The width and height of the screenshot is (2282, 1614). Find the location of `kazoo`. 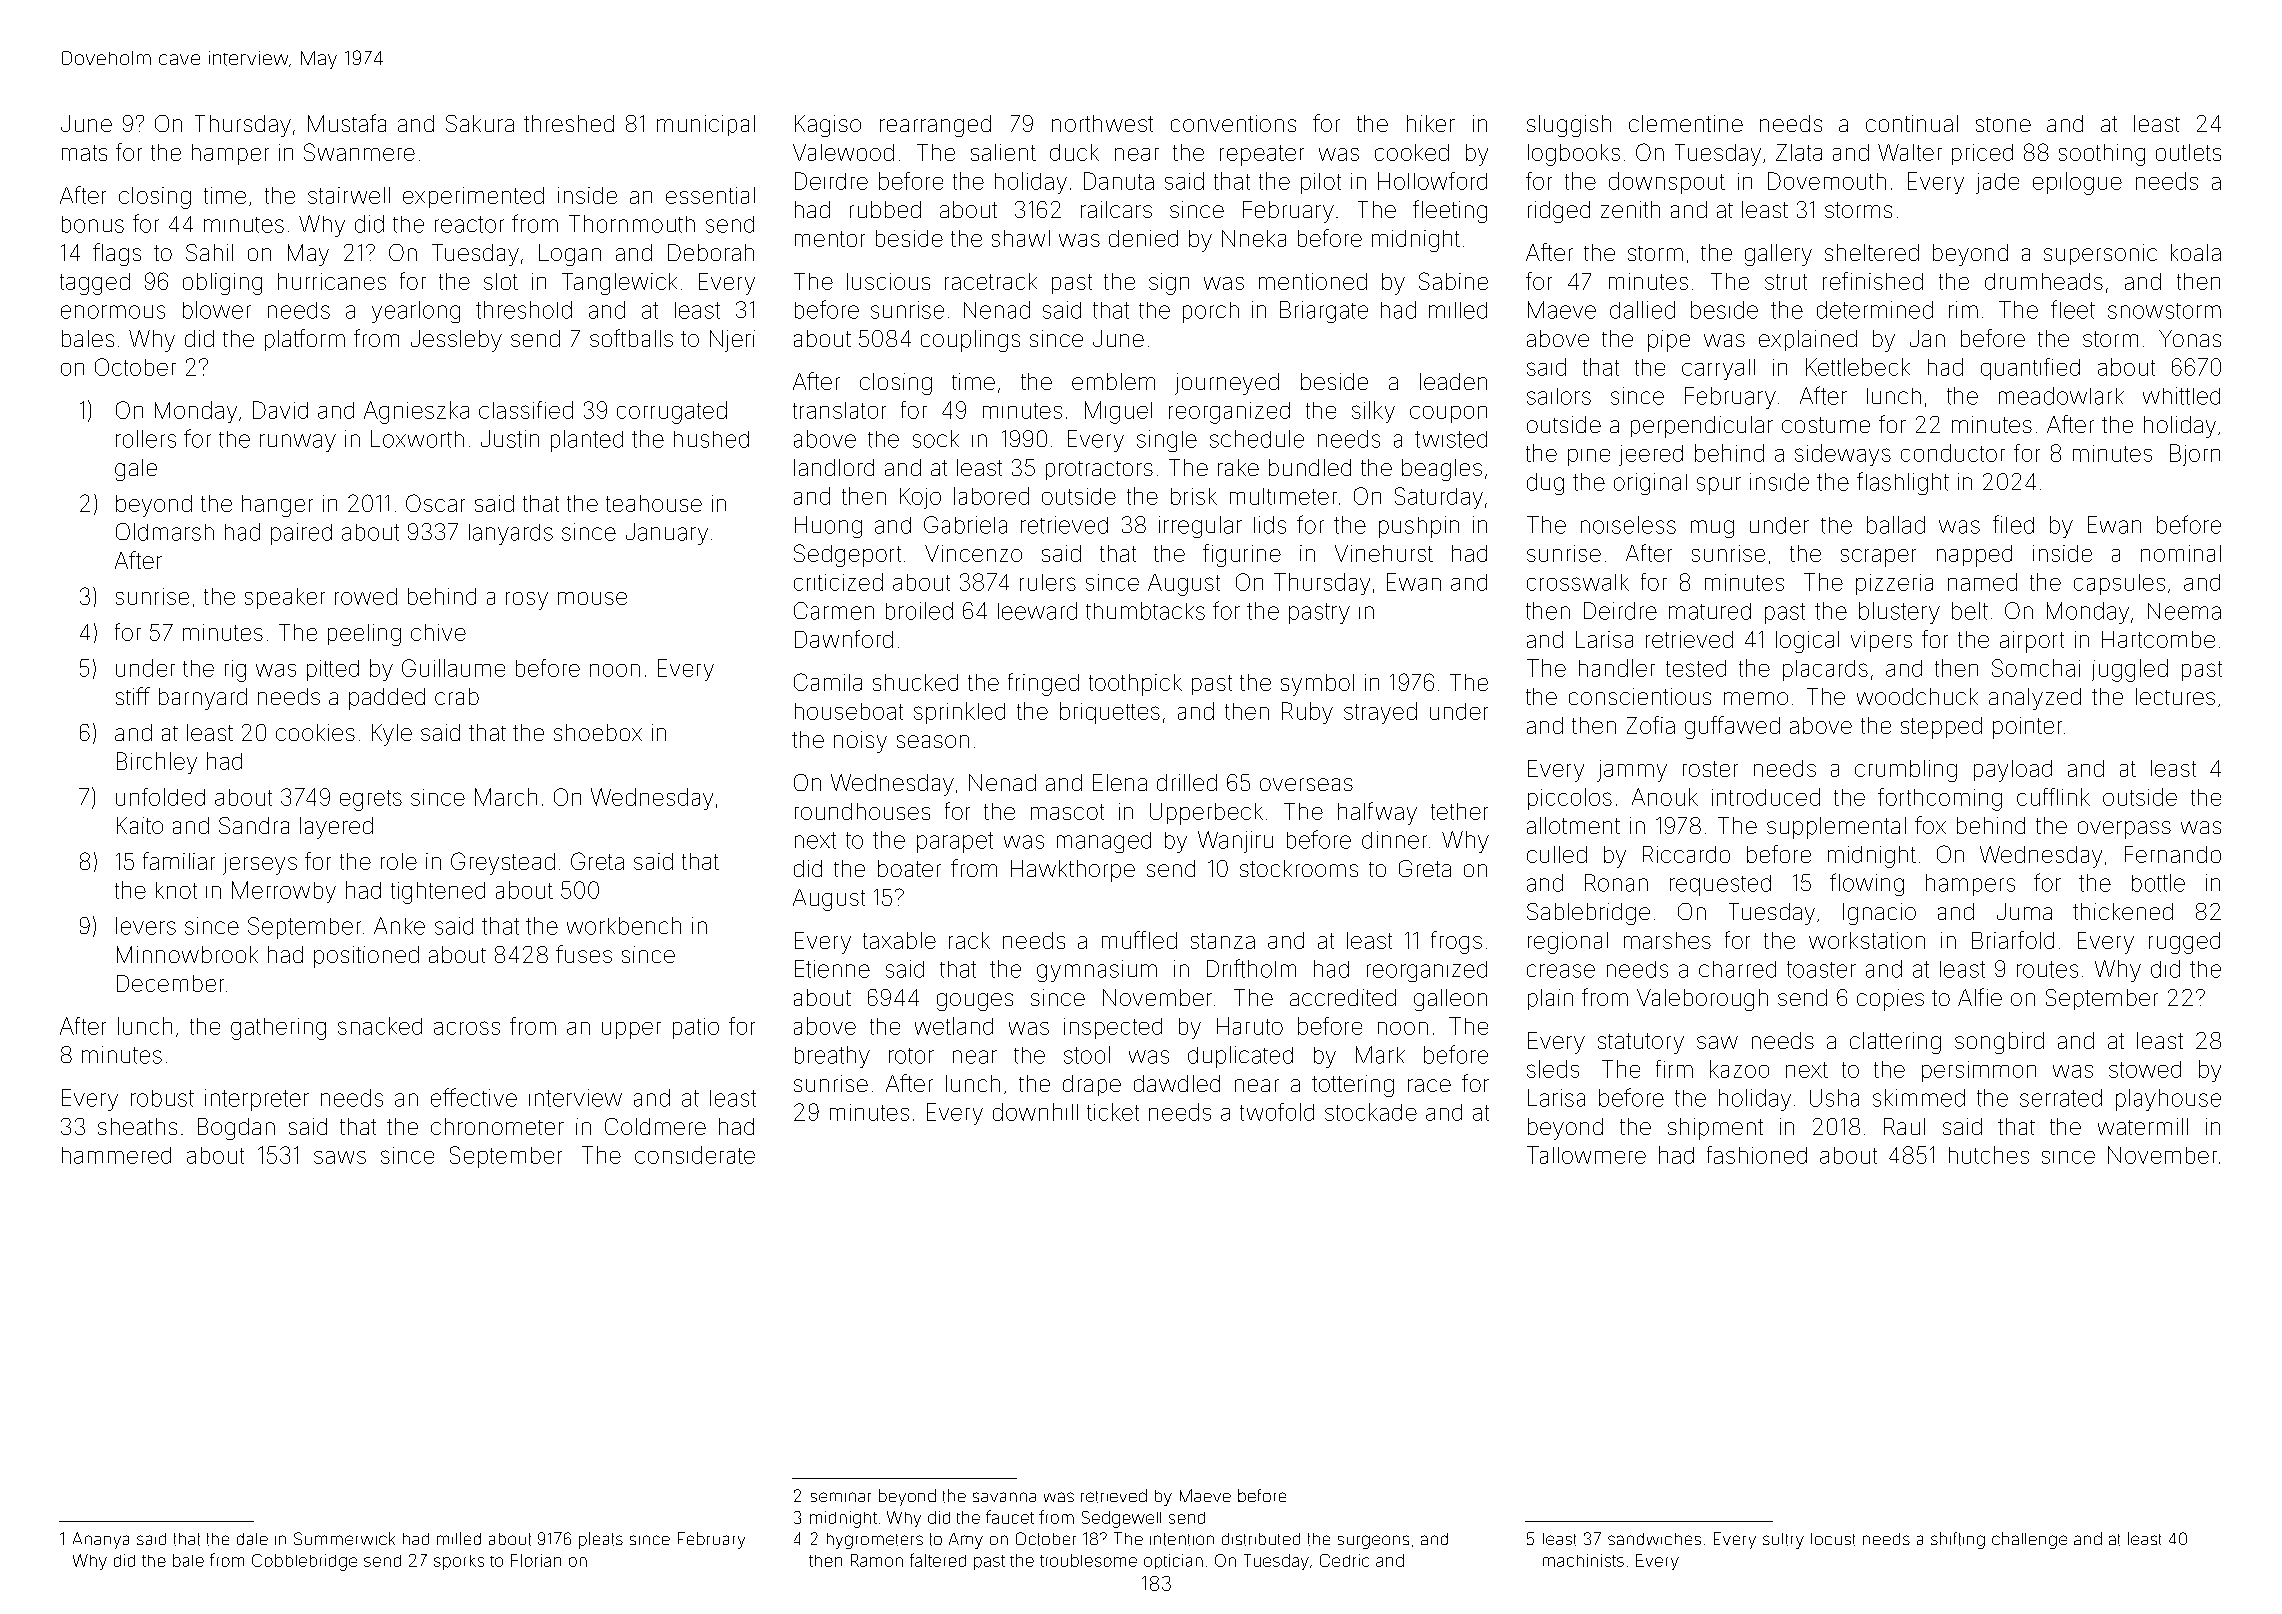

kazoo is located at coordinates (1739, 1069).
